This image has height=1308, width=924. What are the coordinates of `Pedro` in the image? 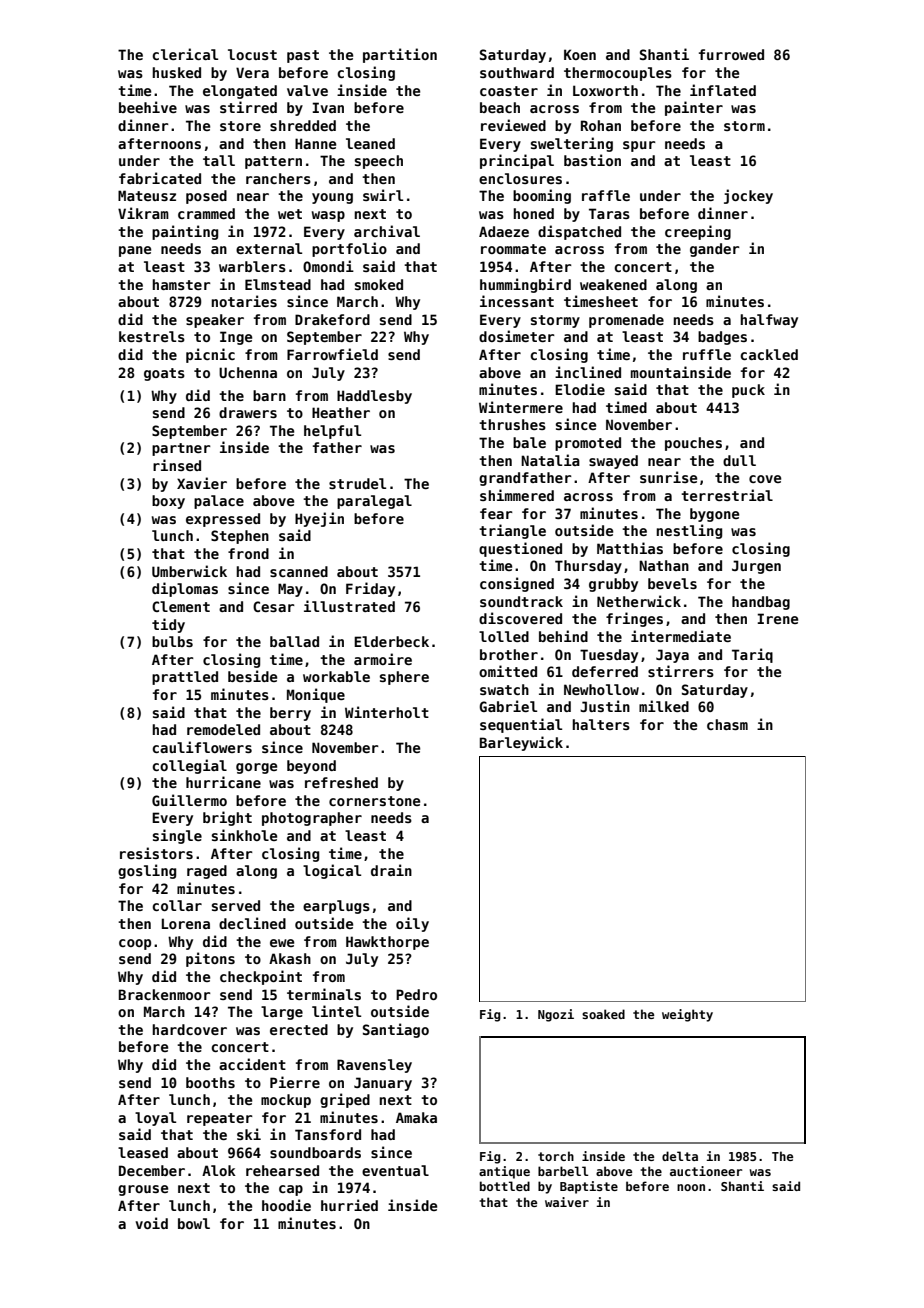 It's located at (416, 994).
